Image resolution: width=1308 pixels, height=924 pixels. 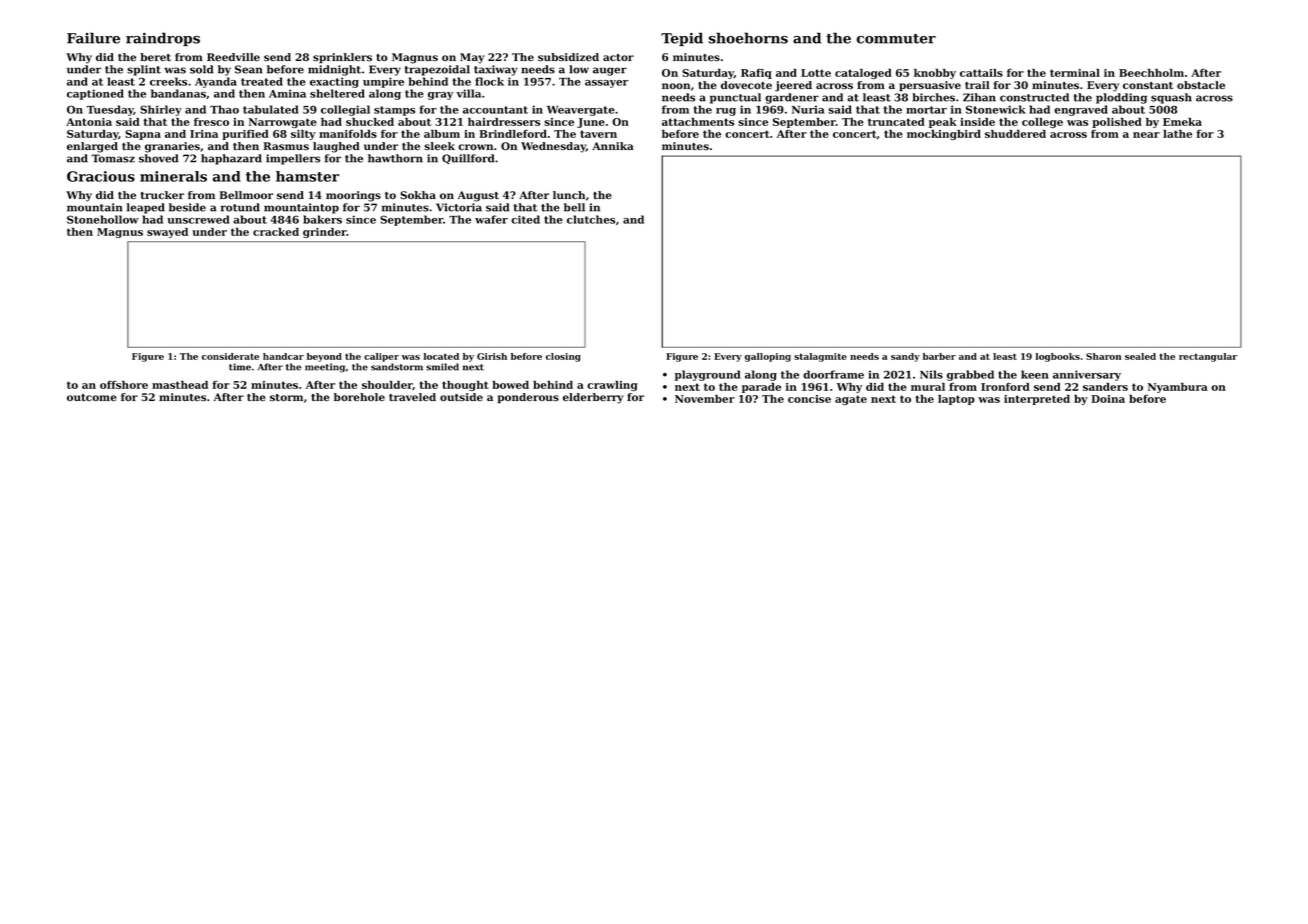 What do you see at coordinates (101, 176) in the screenshot?
I see `Gracious` at bounding box center [101, 176].
